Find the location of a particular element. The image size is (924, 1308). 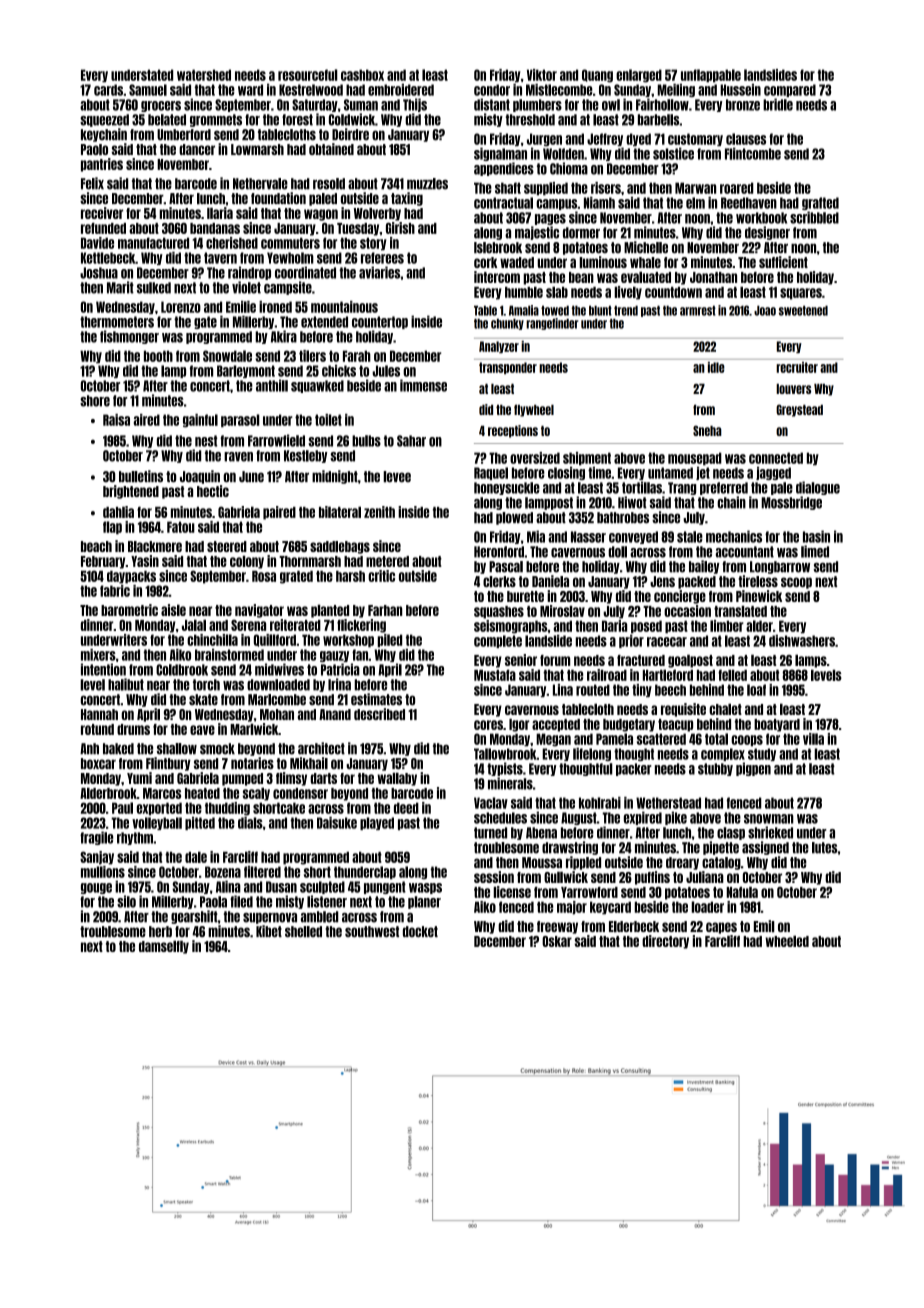

louvers is located at coordinates (793, 389).
